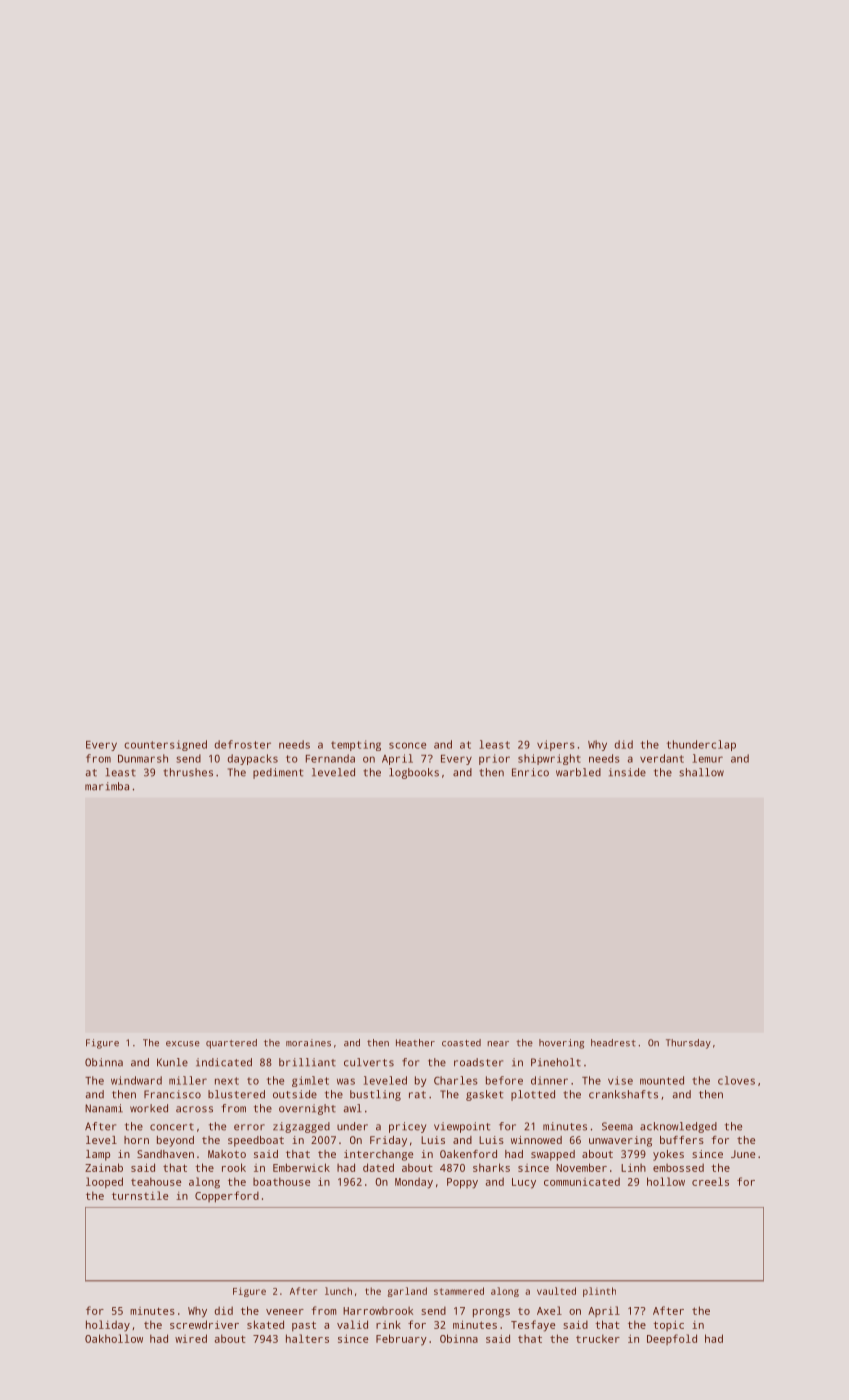 The height and width of the image is (1400, 849). Describe the element at coordinates (459, 1291) in the image. I see `stammered` at that location.
